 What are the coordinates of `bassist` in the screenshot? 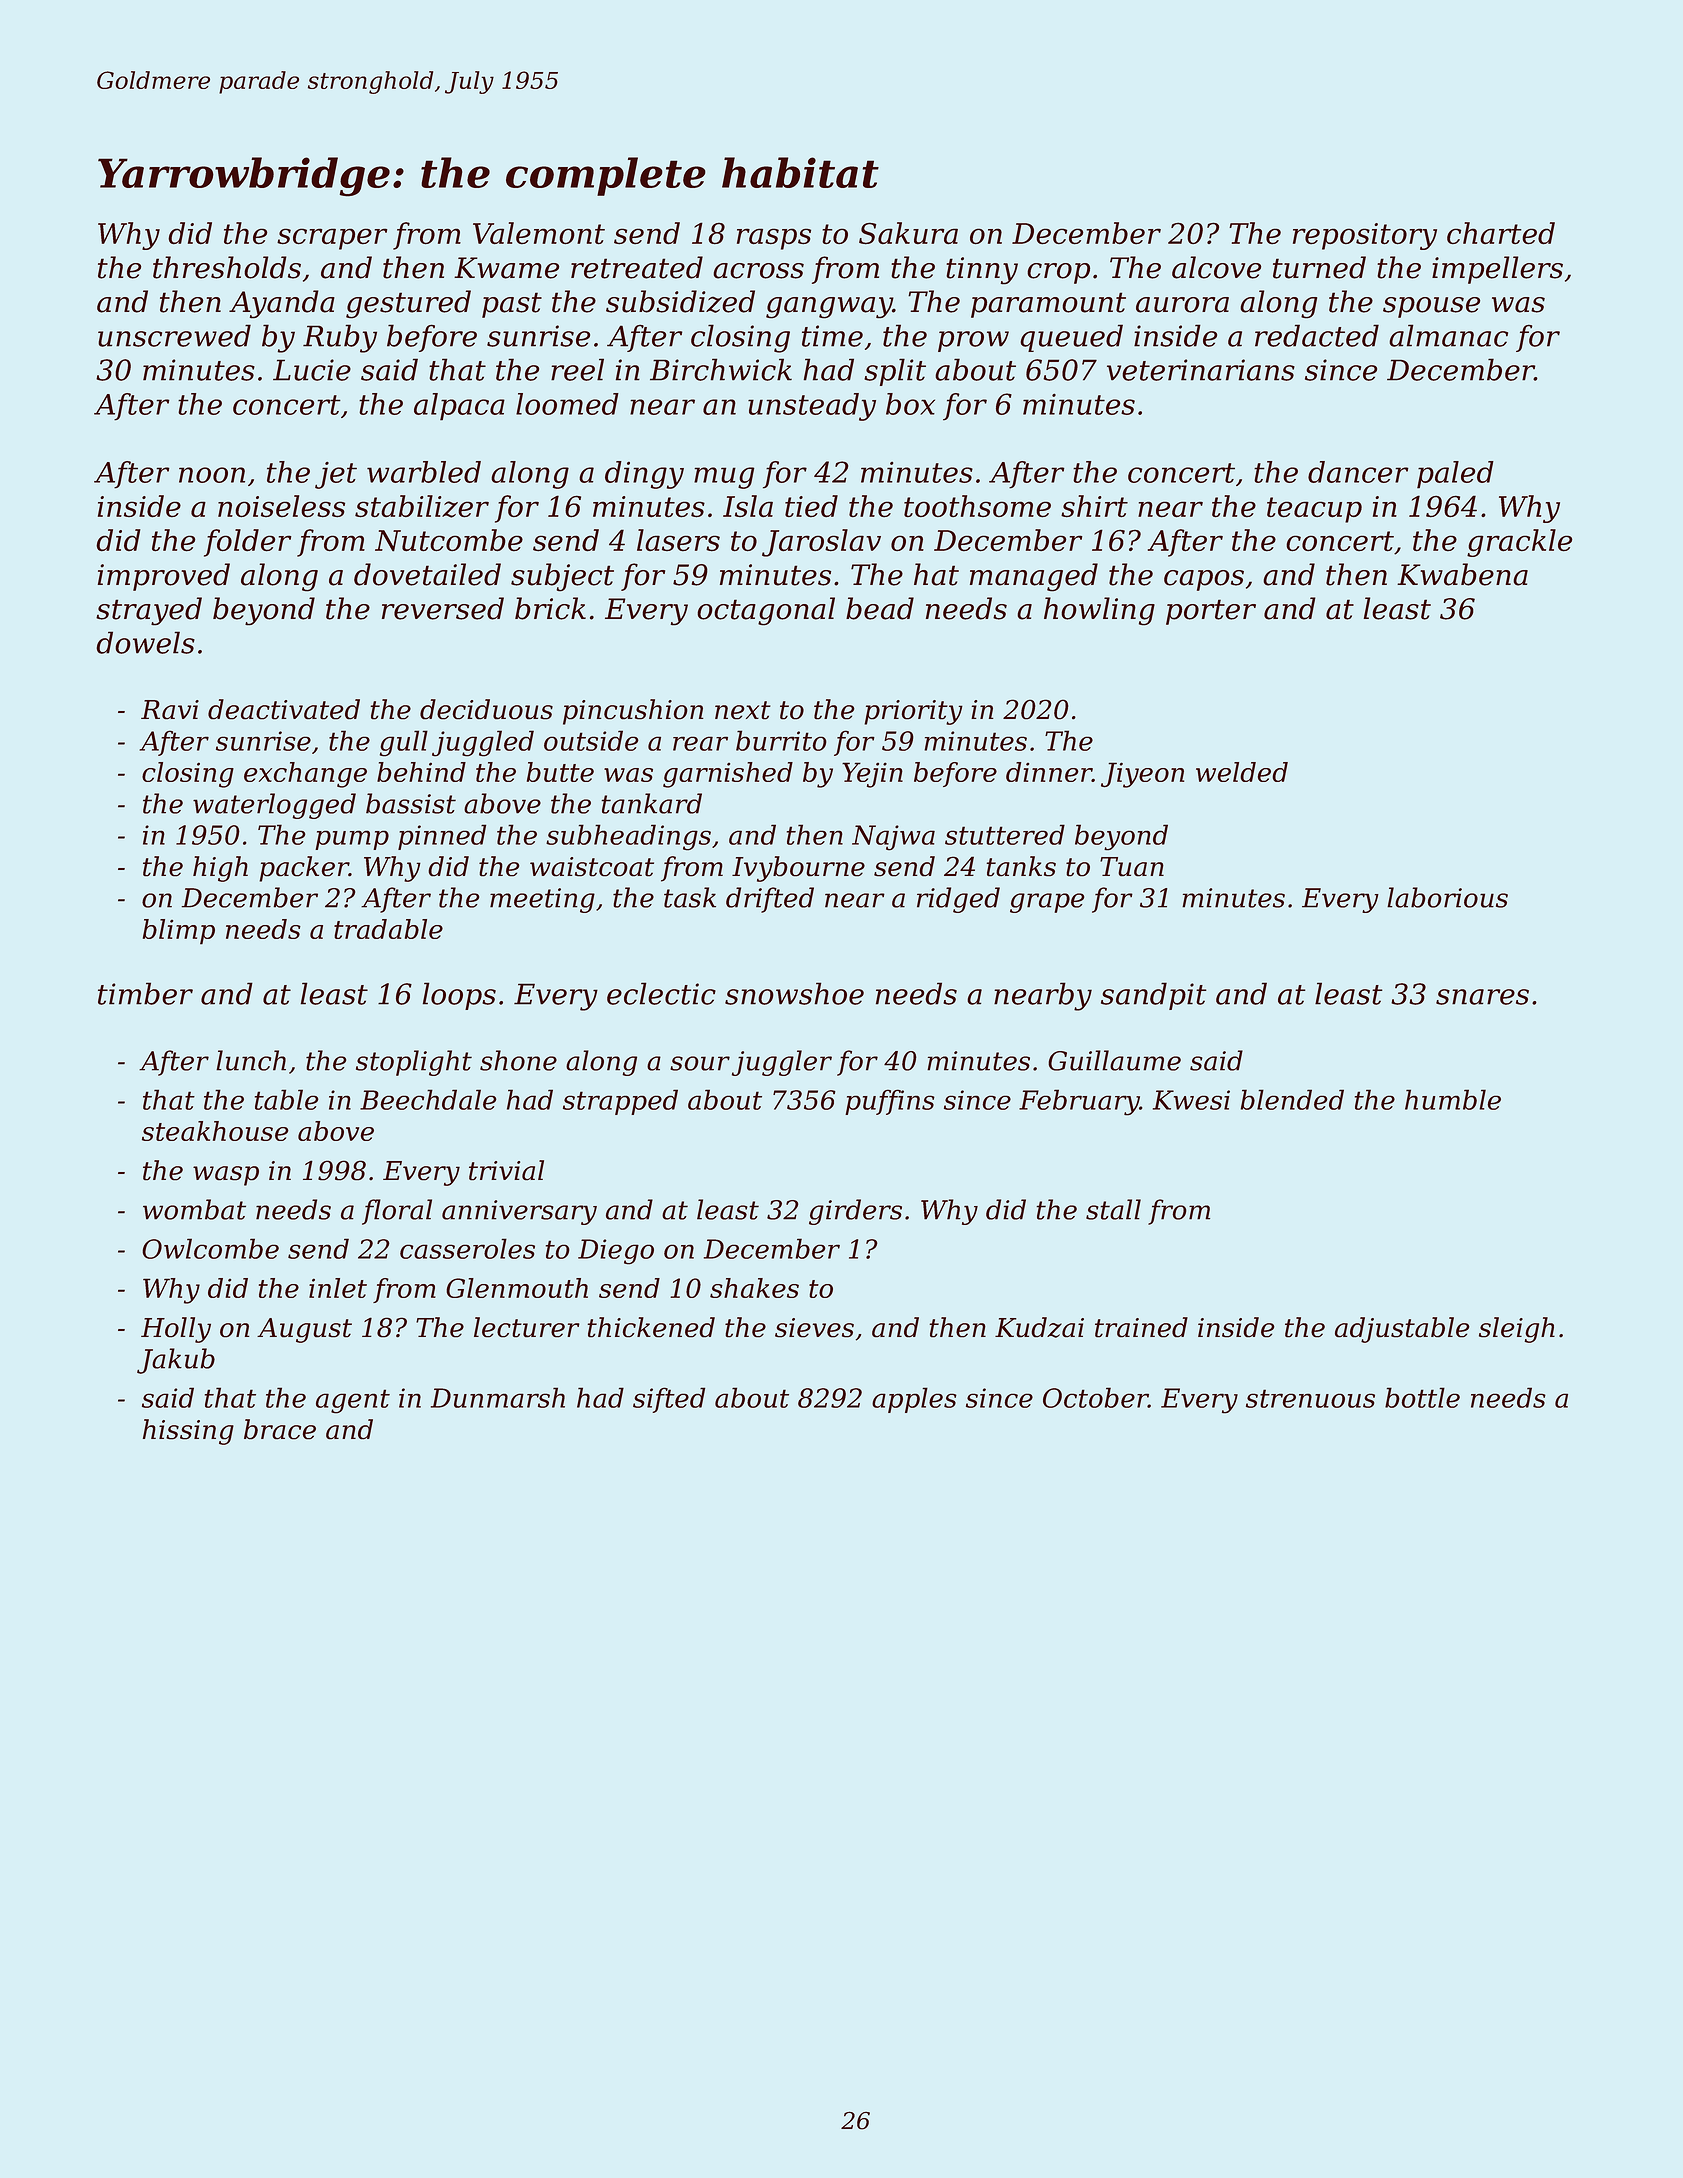 It's located at (411, 803).
